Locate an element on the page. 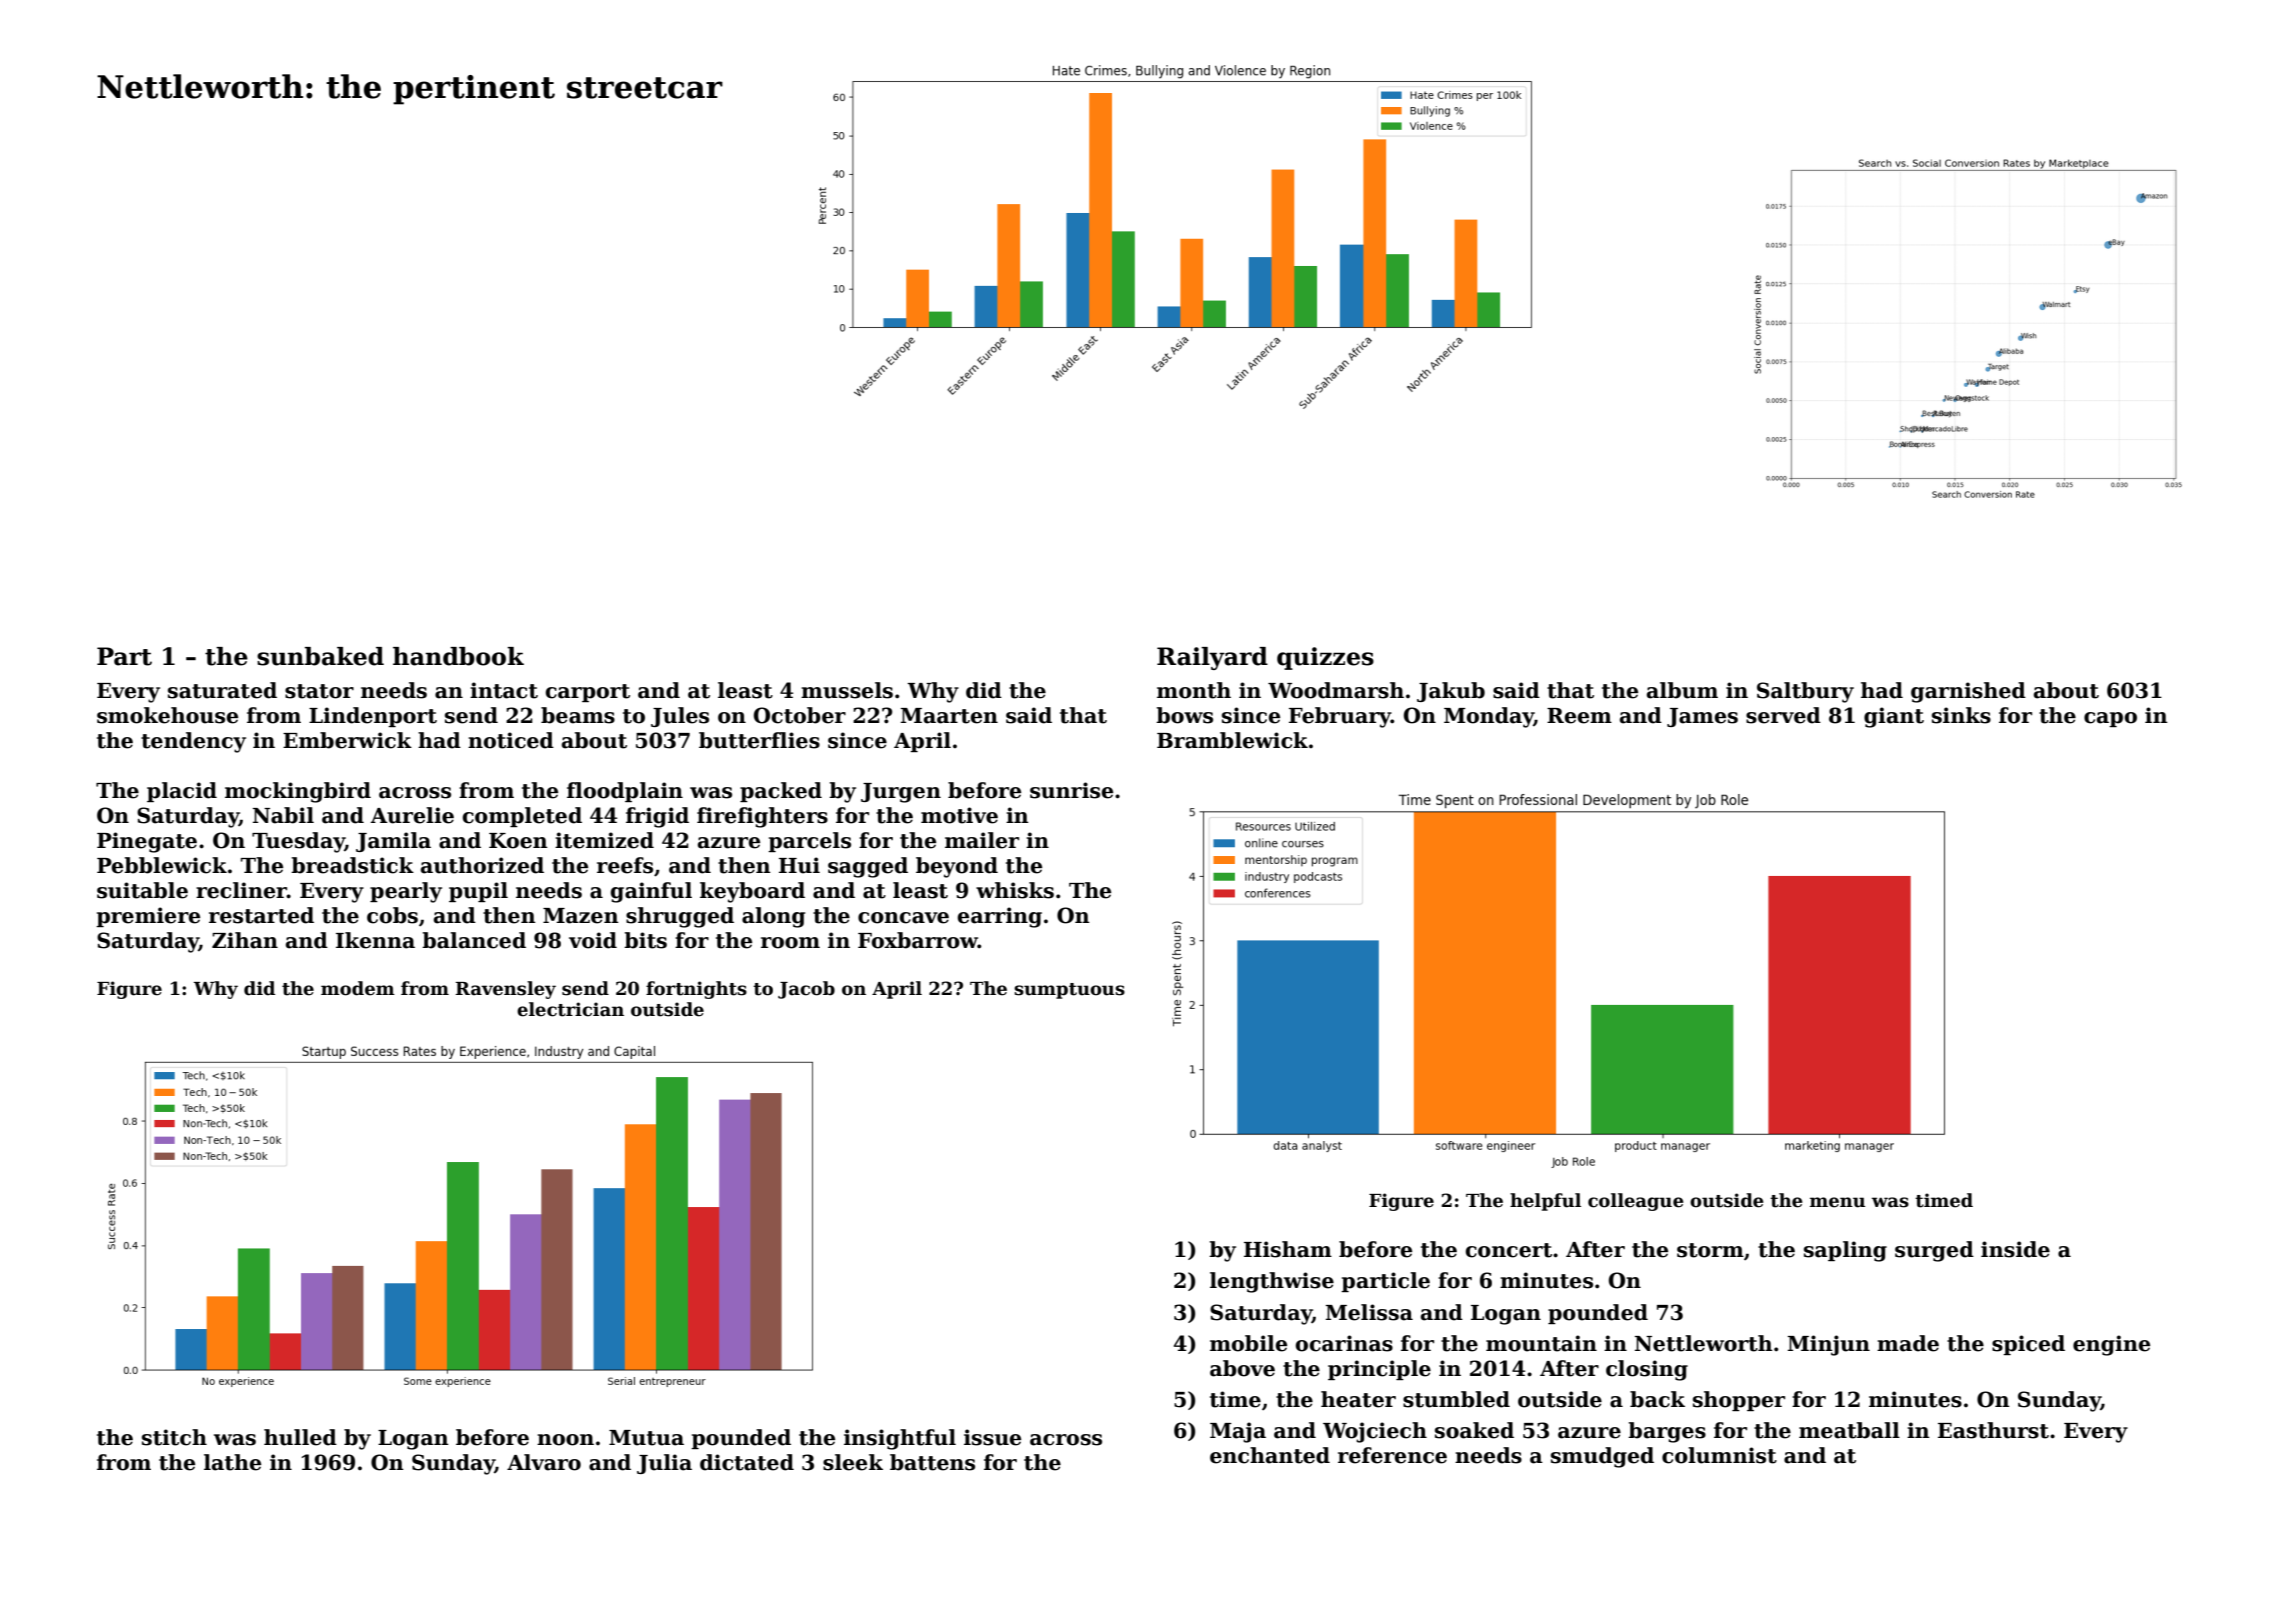 The image size is (2282, 1614). Railyard is located at coordinates (1212, 658).
